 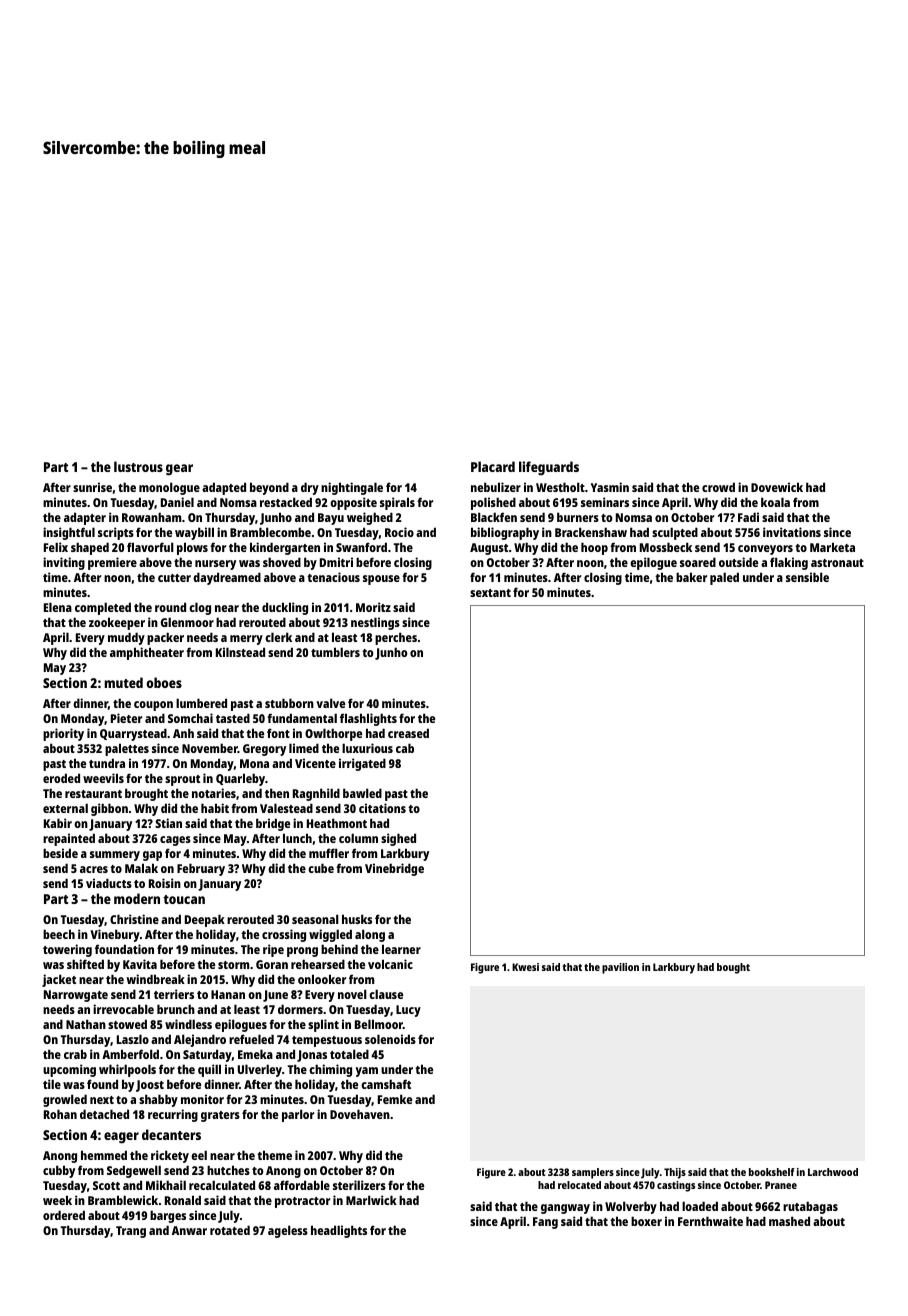 I want to click on Lucy, so click(x=408, y=1011).
